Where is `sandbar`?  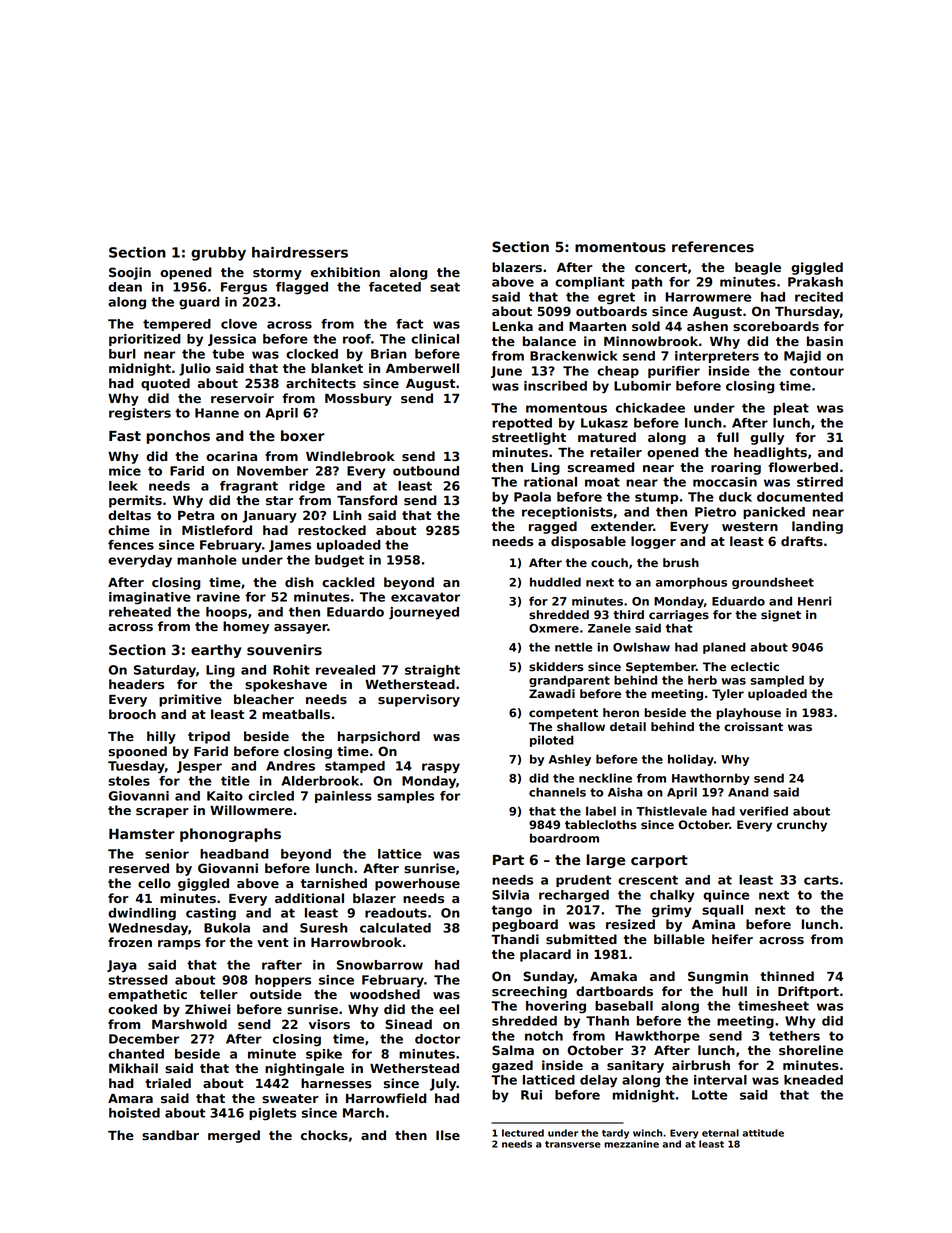 sandbar is located at coordinates (170, 1135).
